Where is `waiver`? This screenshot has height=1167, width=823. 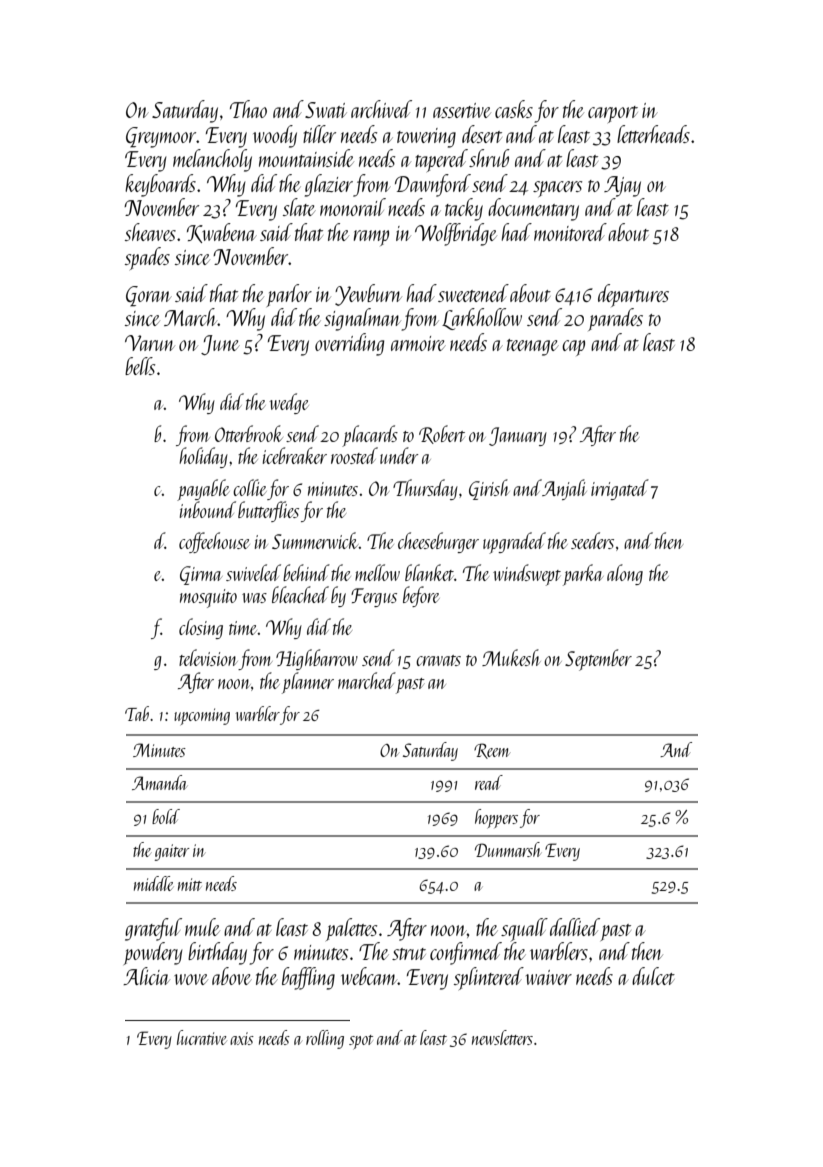
waiver is located at coordinates (549, 977).
